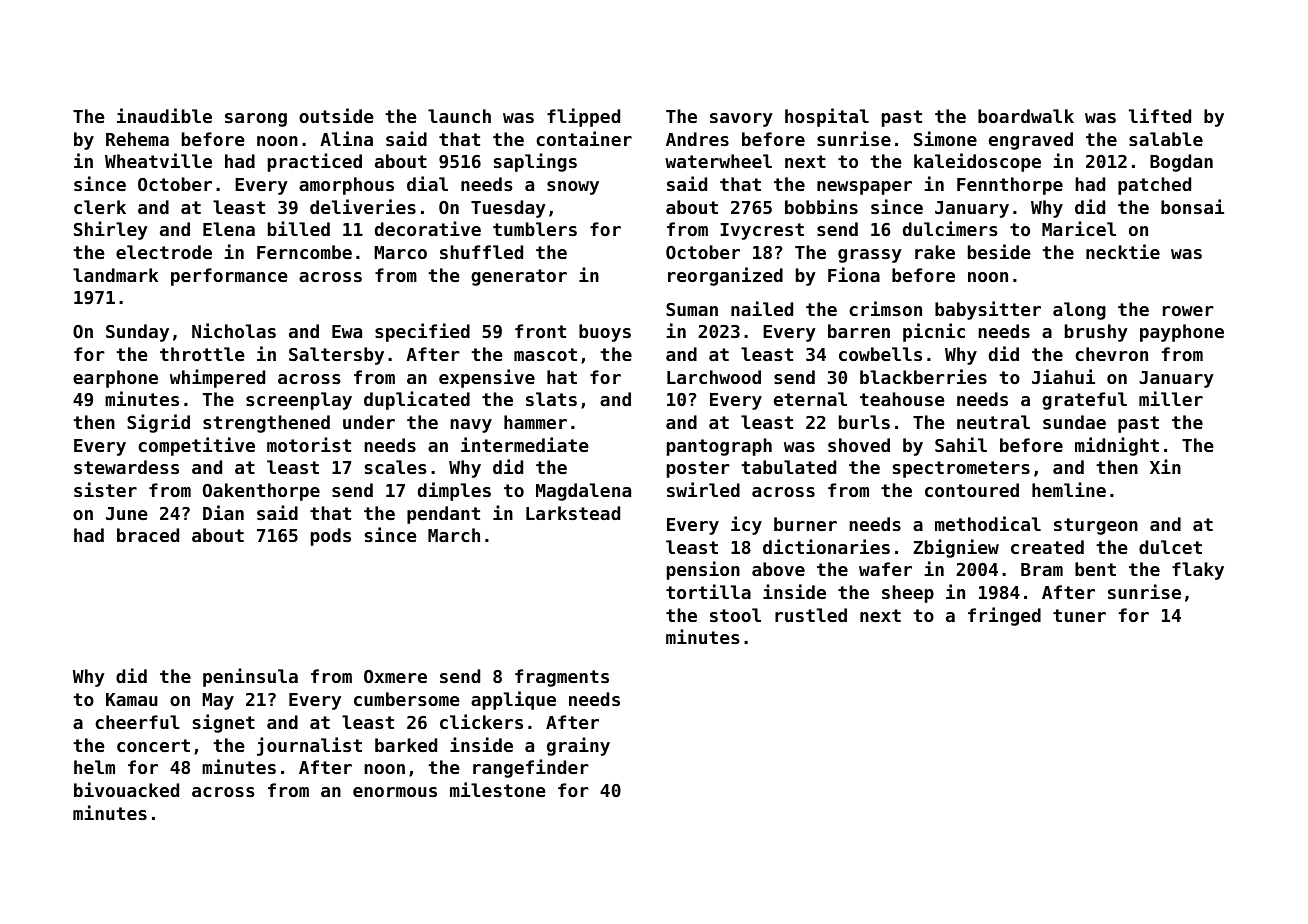 This screenshot has width=1308, height=924. Describe the element at coordinates (961, 469) in the screenshot. I see `spectrometers` at that location.
